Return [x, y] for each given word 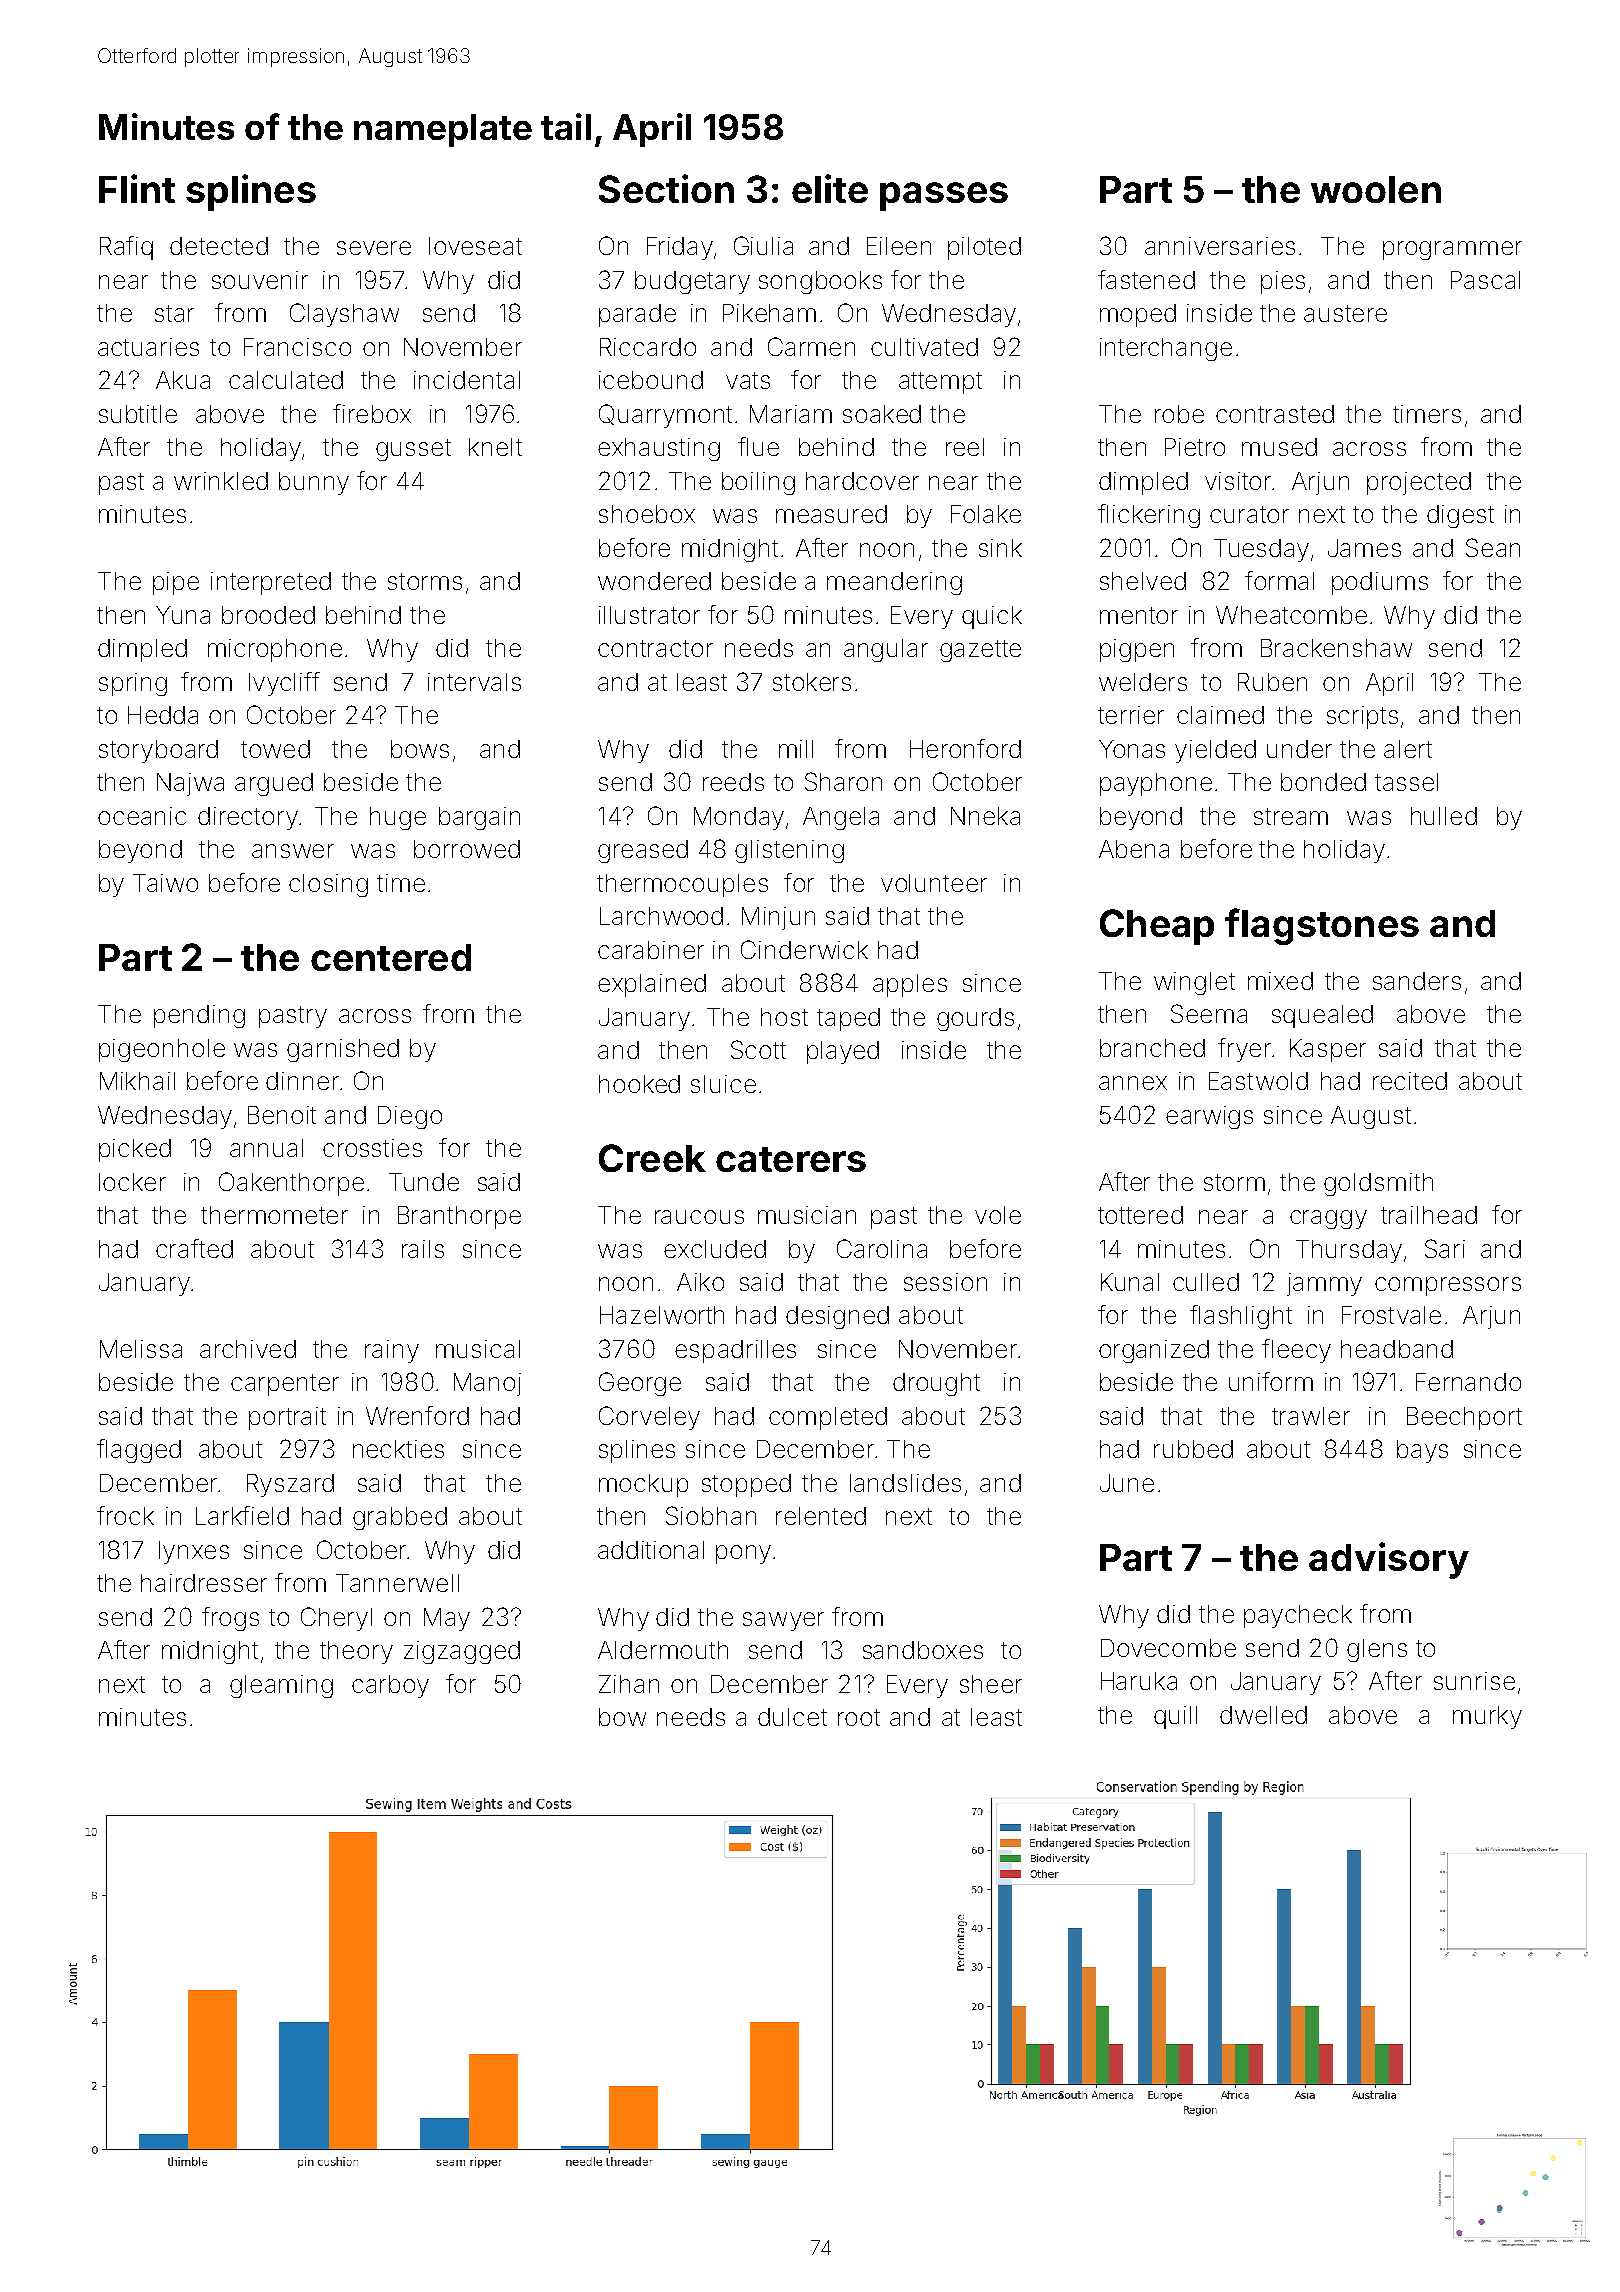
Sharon [843, 781]
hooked [639, 1084]
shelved [1143, 581]
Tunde [424, 1182]
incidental [467, 380]
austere [1345, 313]
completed [828, 1418]
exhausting [659, 449]
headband [1397, 1349]
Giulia [763, 245]
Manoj [487, 1384]
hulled [1444, 816]
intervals [474, 682]
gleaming [281, 1686]
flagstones [1322, 926]
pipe [176, 583]
